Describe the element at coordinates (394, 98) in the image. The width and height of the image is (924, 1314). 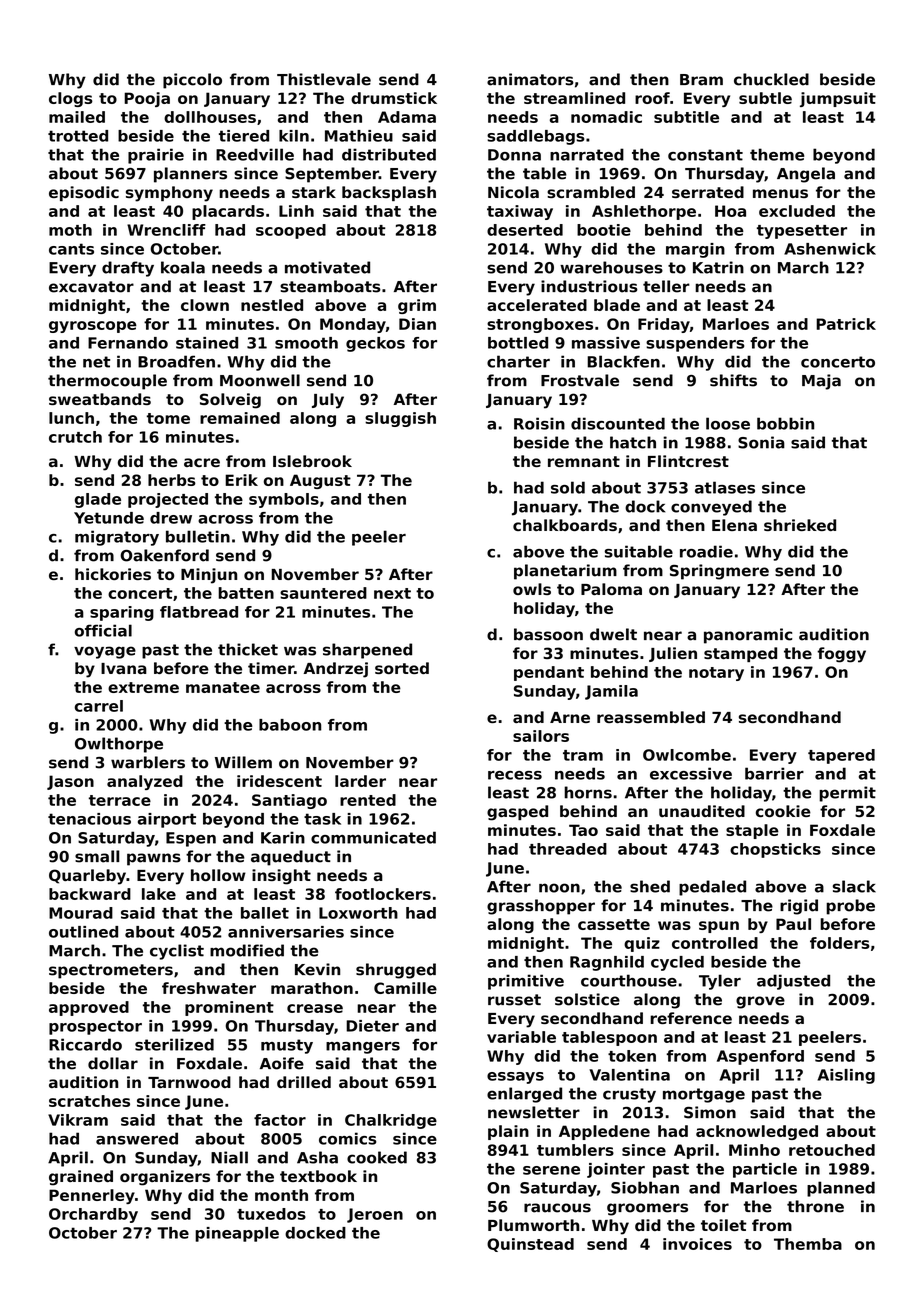
I see `drumstick` at that location.
